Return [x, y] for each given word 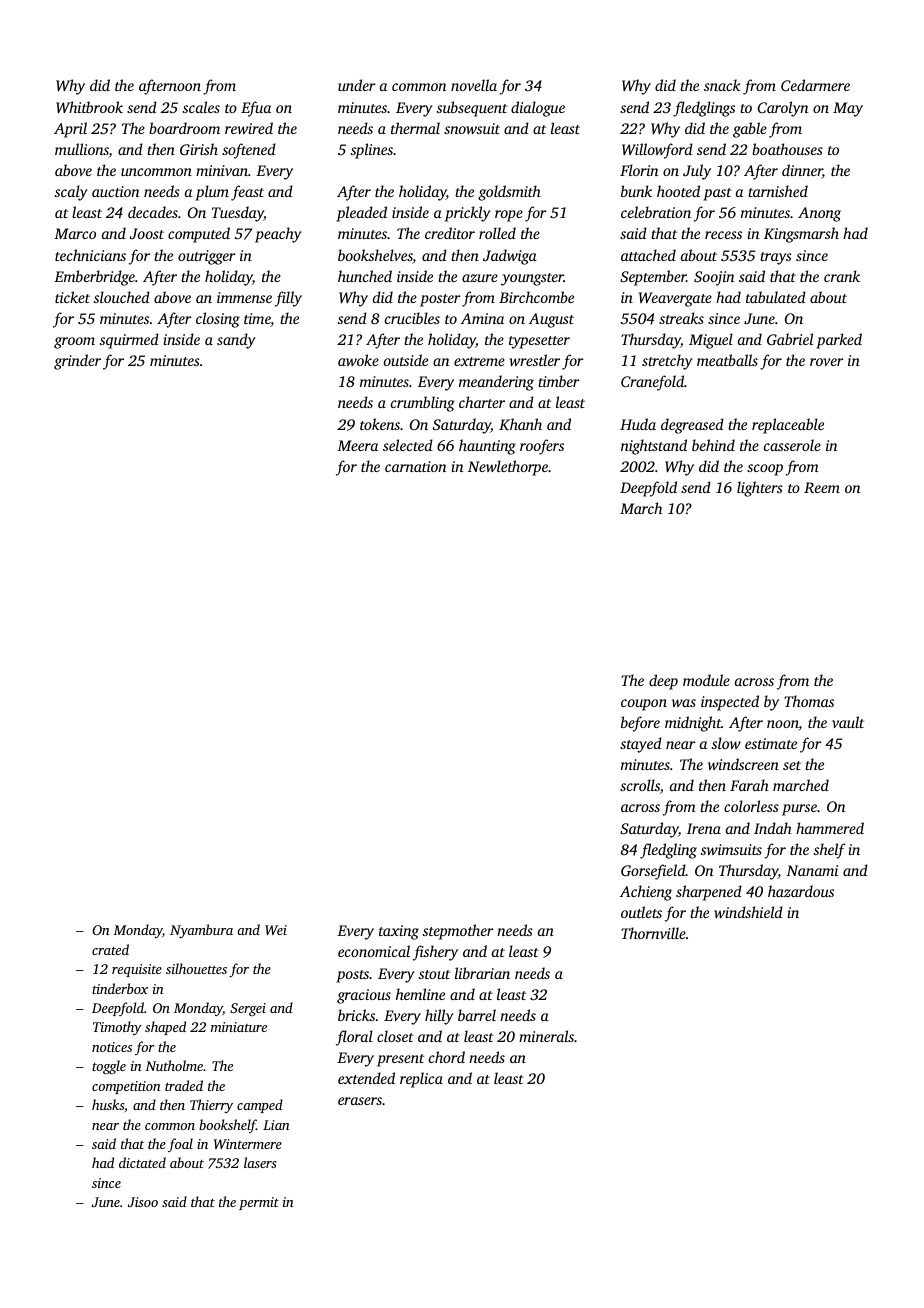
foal [180, 1145]
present [400, 1060]
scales [201, 107]
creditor [450, 233]
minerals [546, 1036]
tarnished [778, 191]
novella [474, 85]
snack [722, 85]
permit [259, 1203]
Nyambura [201, 931]
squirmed [129, 341]
